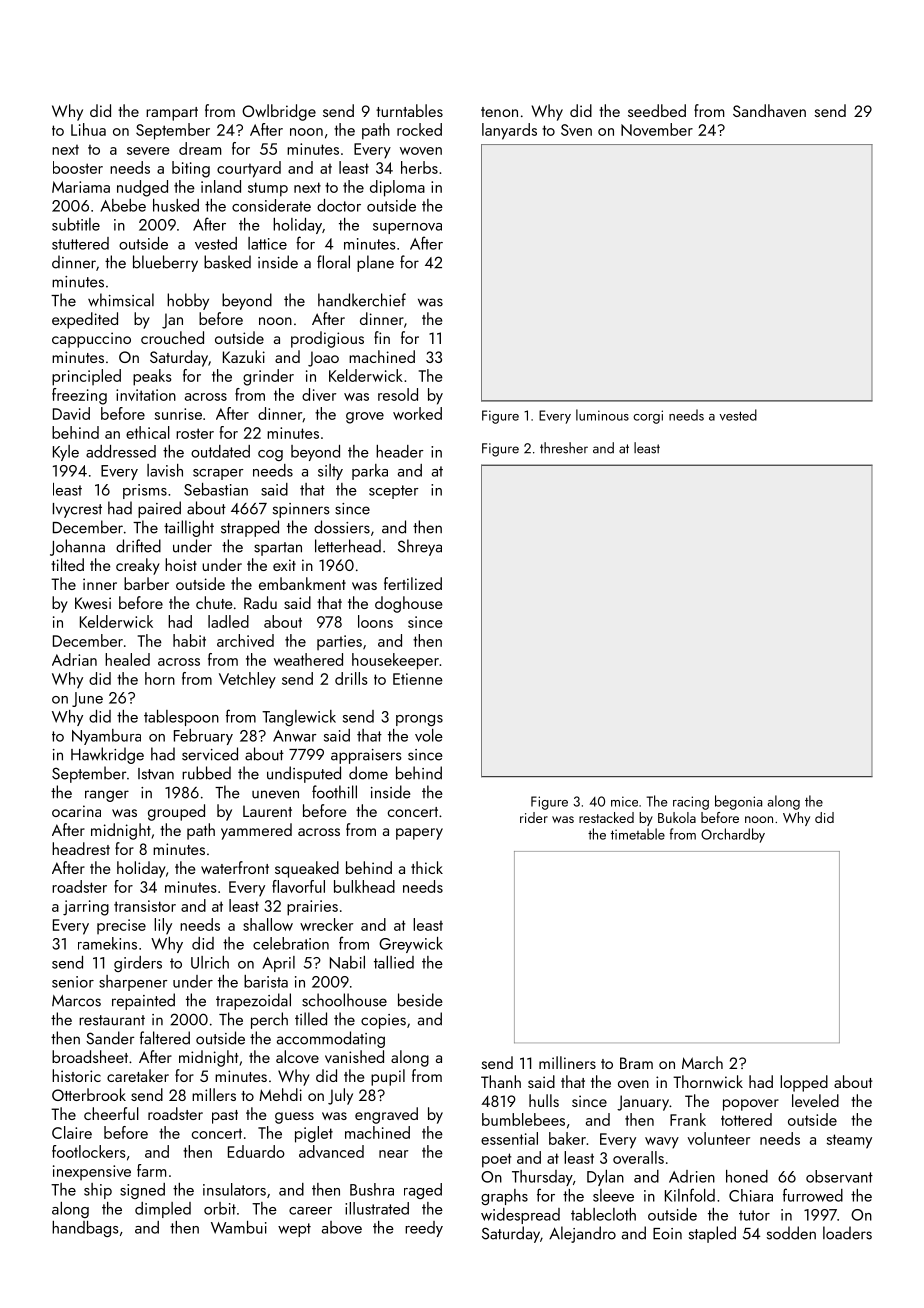 The height and width of the image is (1308, 924). What do you see at coordinates (791, 1233) in the image?
I see `sodden` at bounding box center [791, 1233].
